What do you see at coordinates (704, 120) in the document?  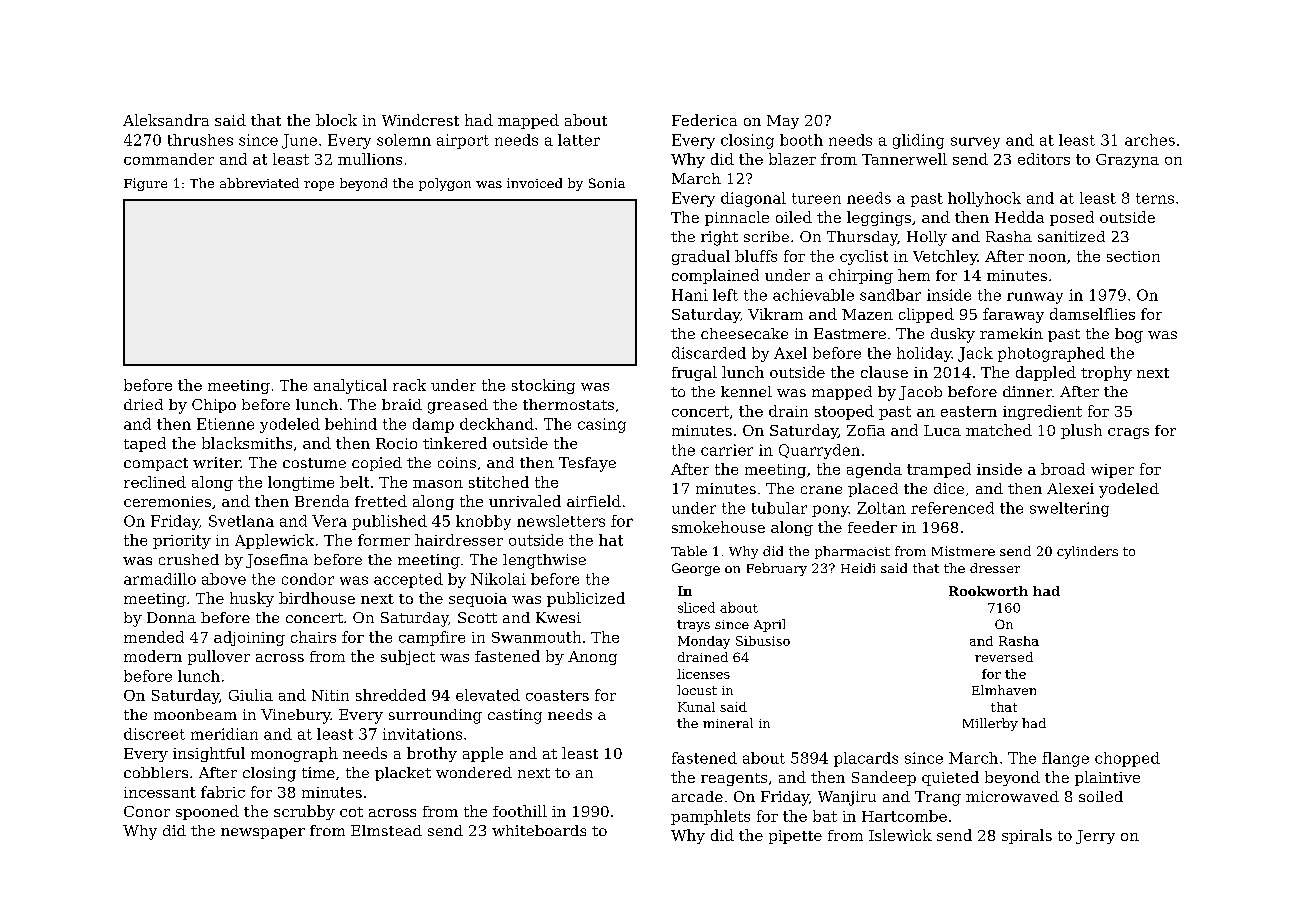 I see `Federica` at bounding box center [704, 120].
